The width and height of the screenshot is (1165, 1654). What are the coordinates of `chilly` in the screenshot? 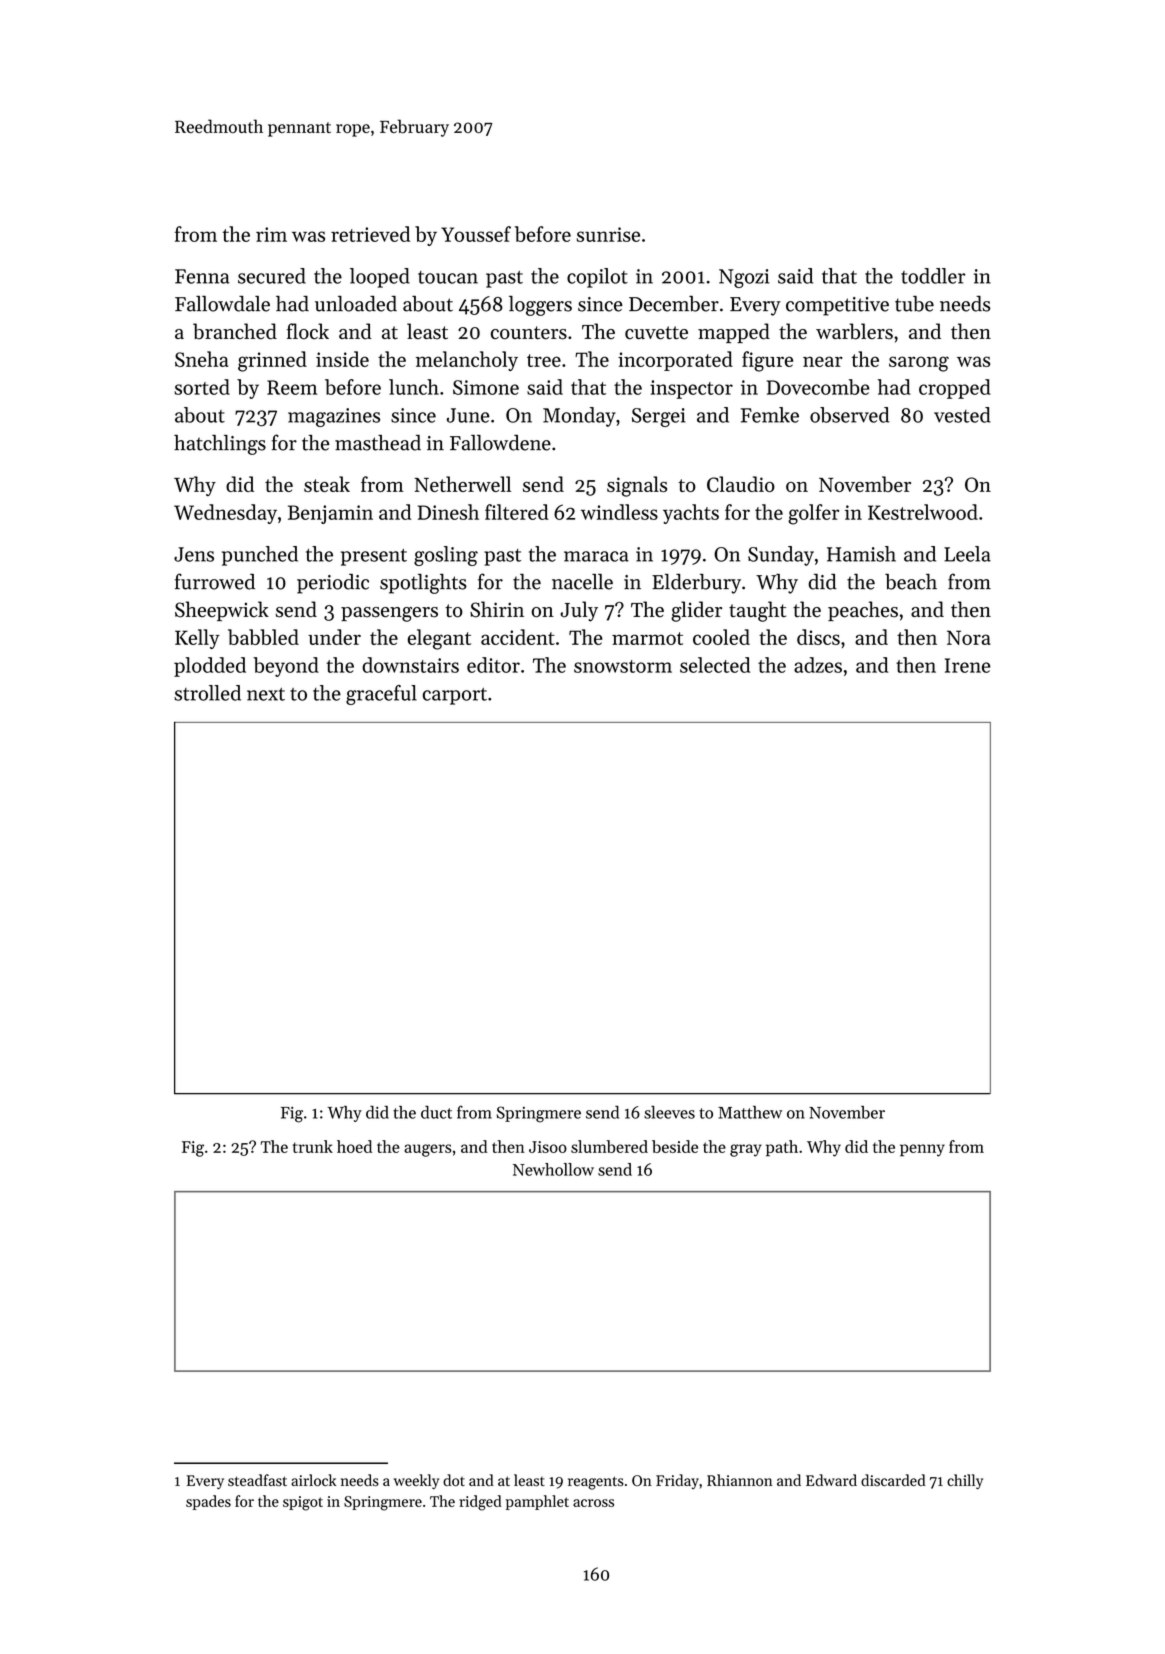 It's located at (965, 1481).
